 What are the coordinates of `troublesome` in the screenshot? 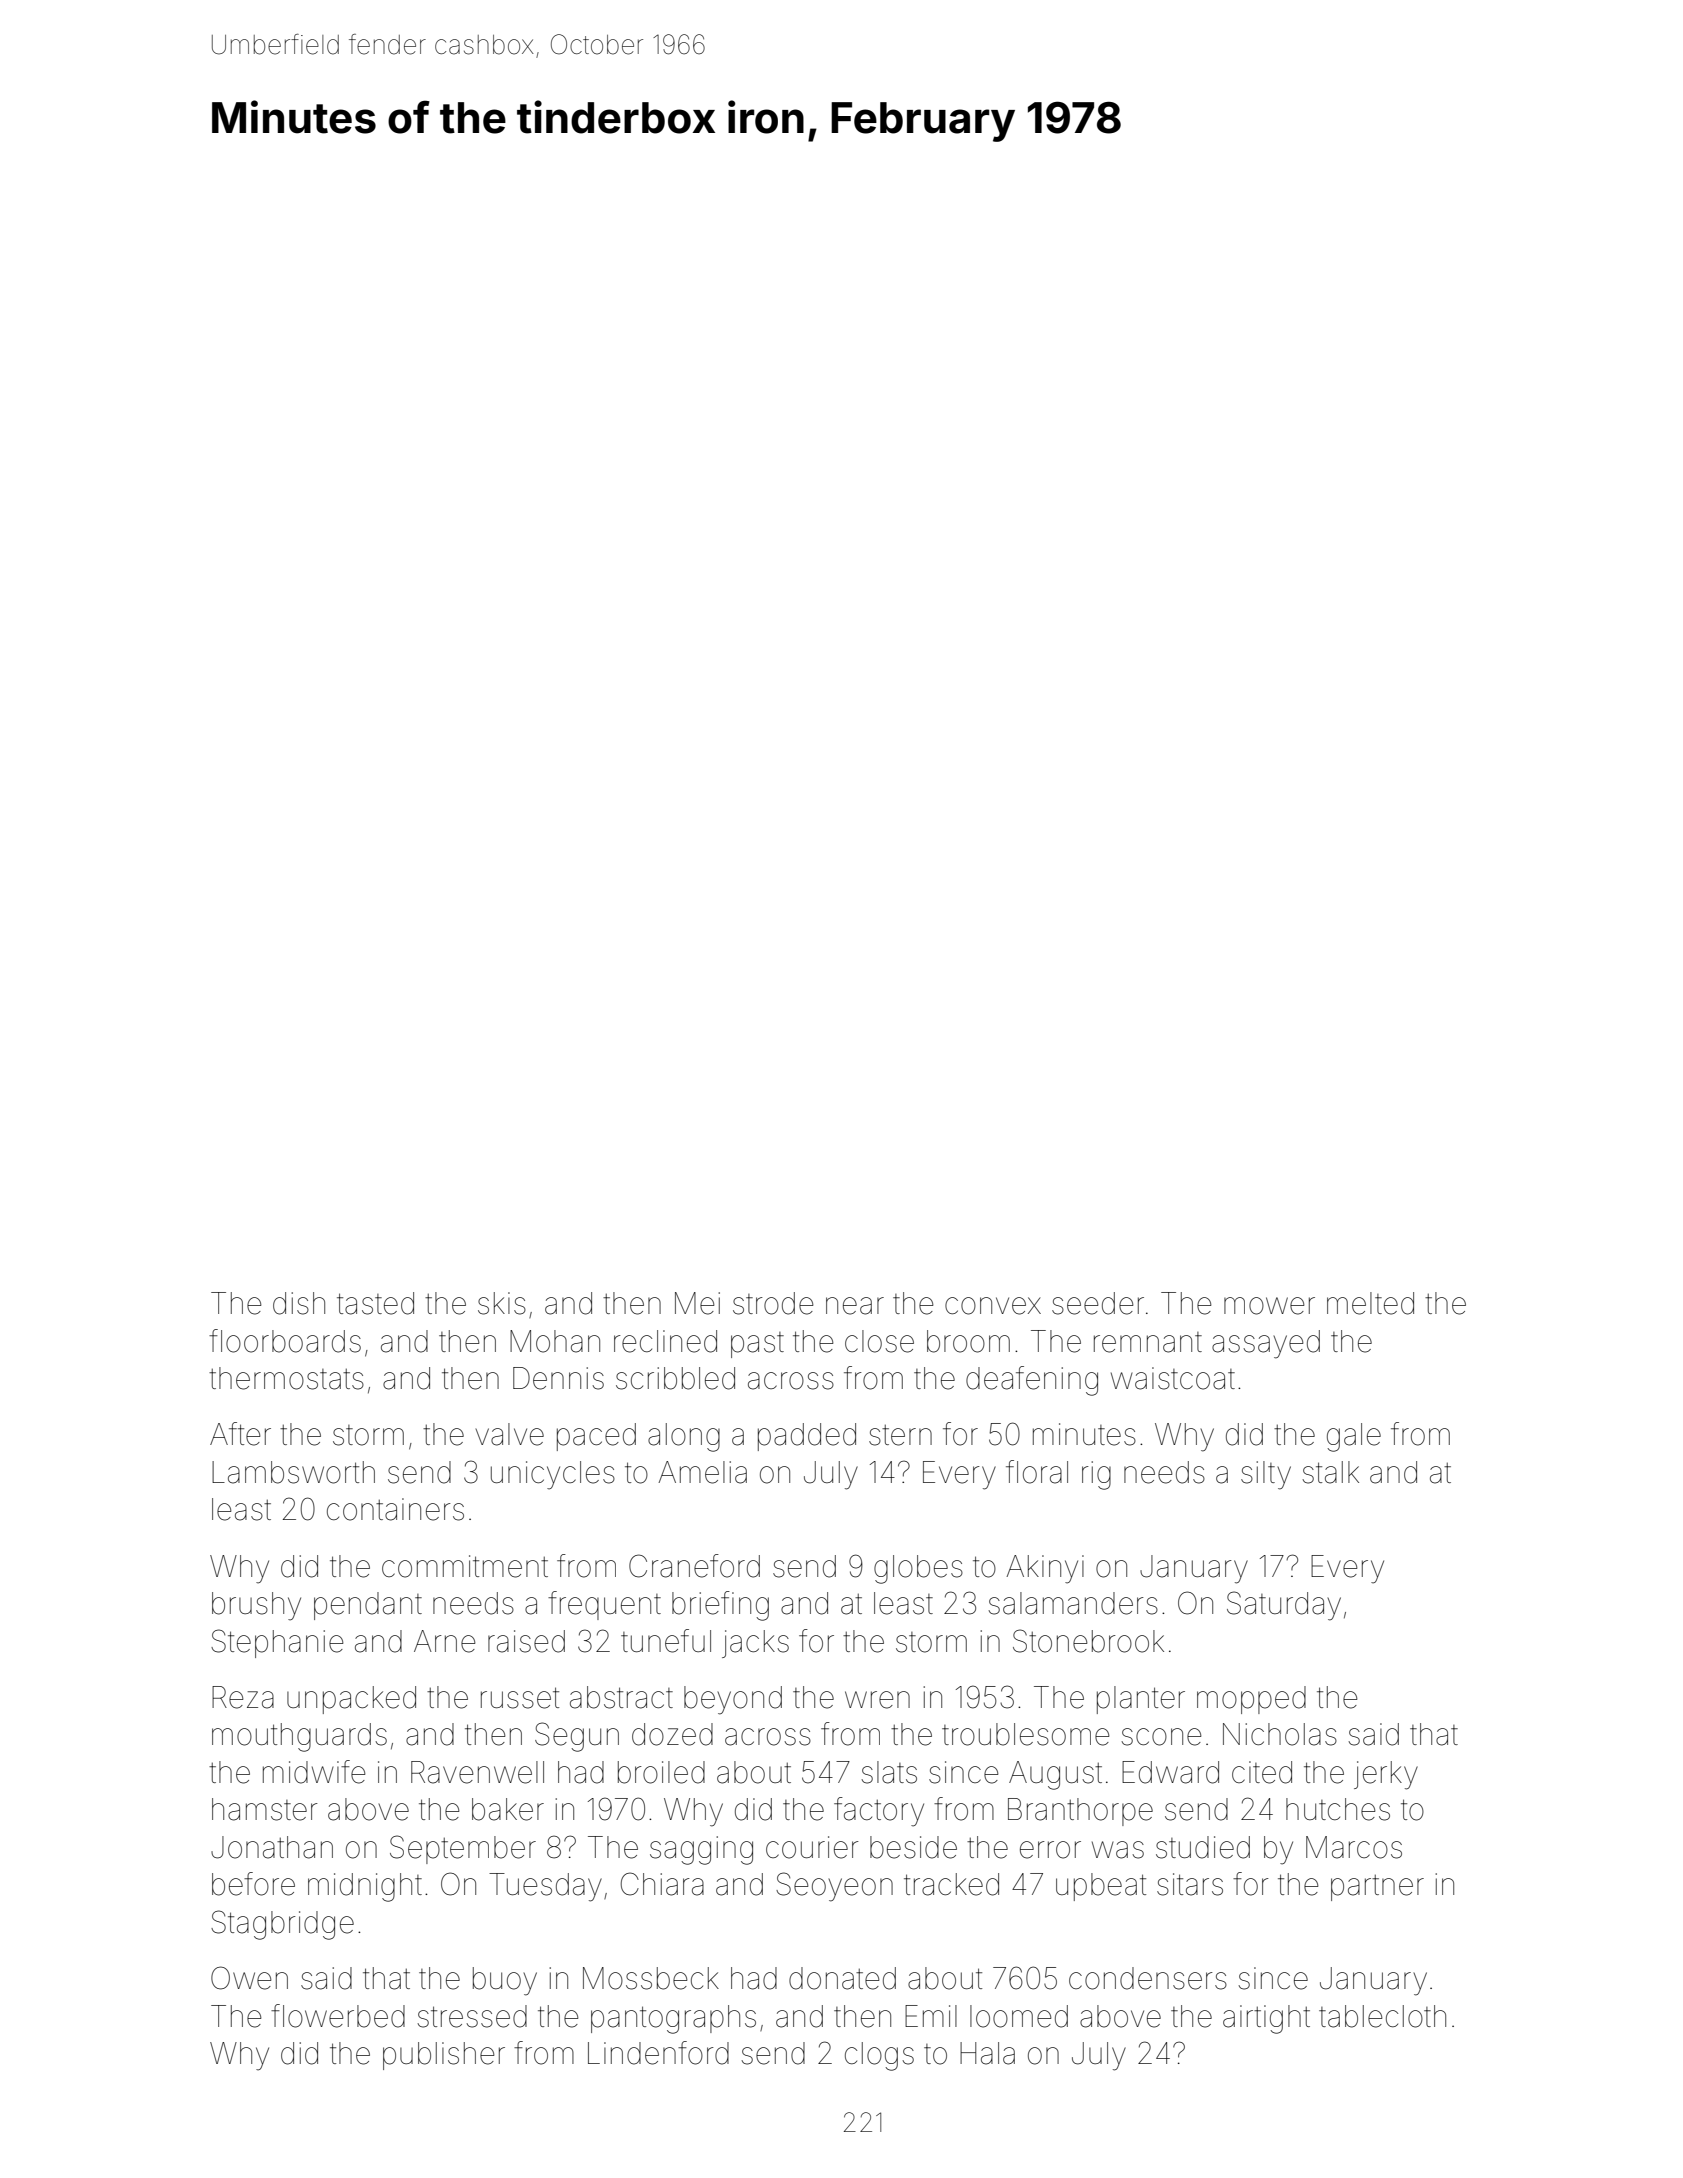 It's located at (1025, 1734).
